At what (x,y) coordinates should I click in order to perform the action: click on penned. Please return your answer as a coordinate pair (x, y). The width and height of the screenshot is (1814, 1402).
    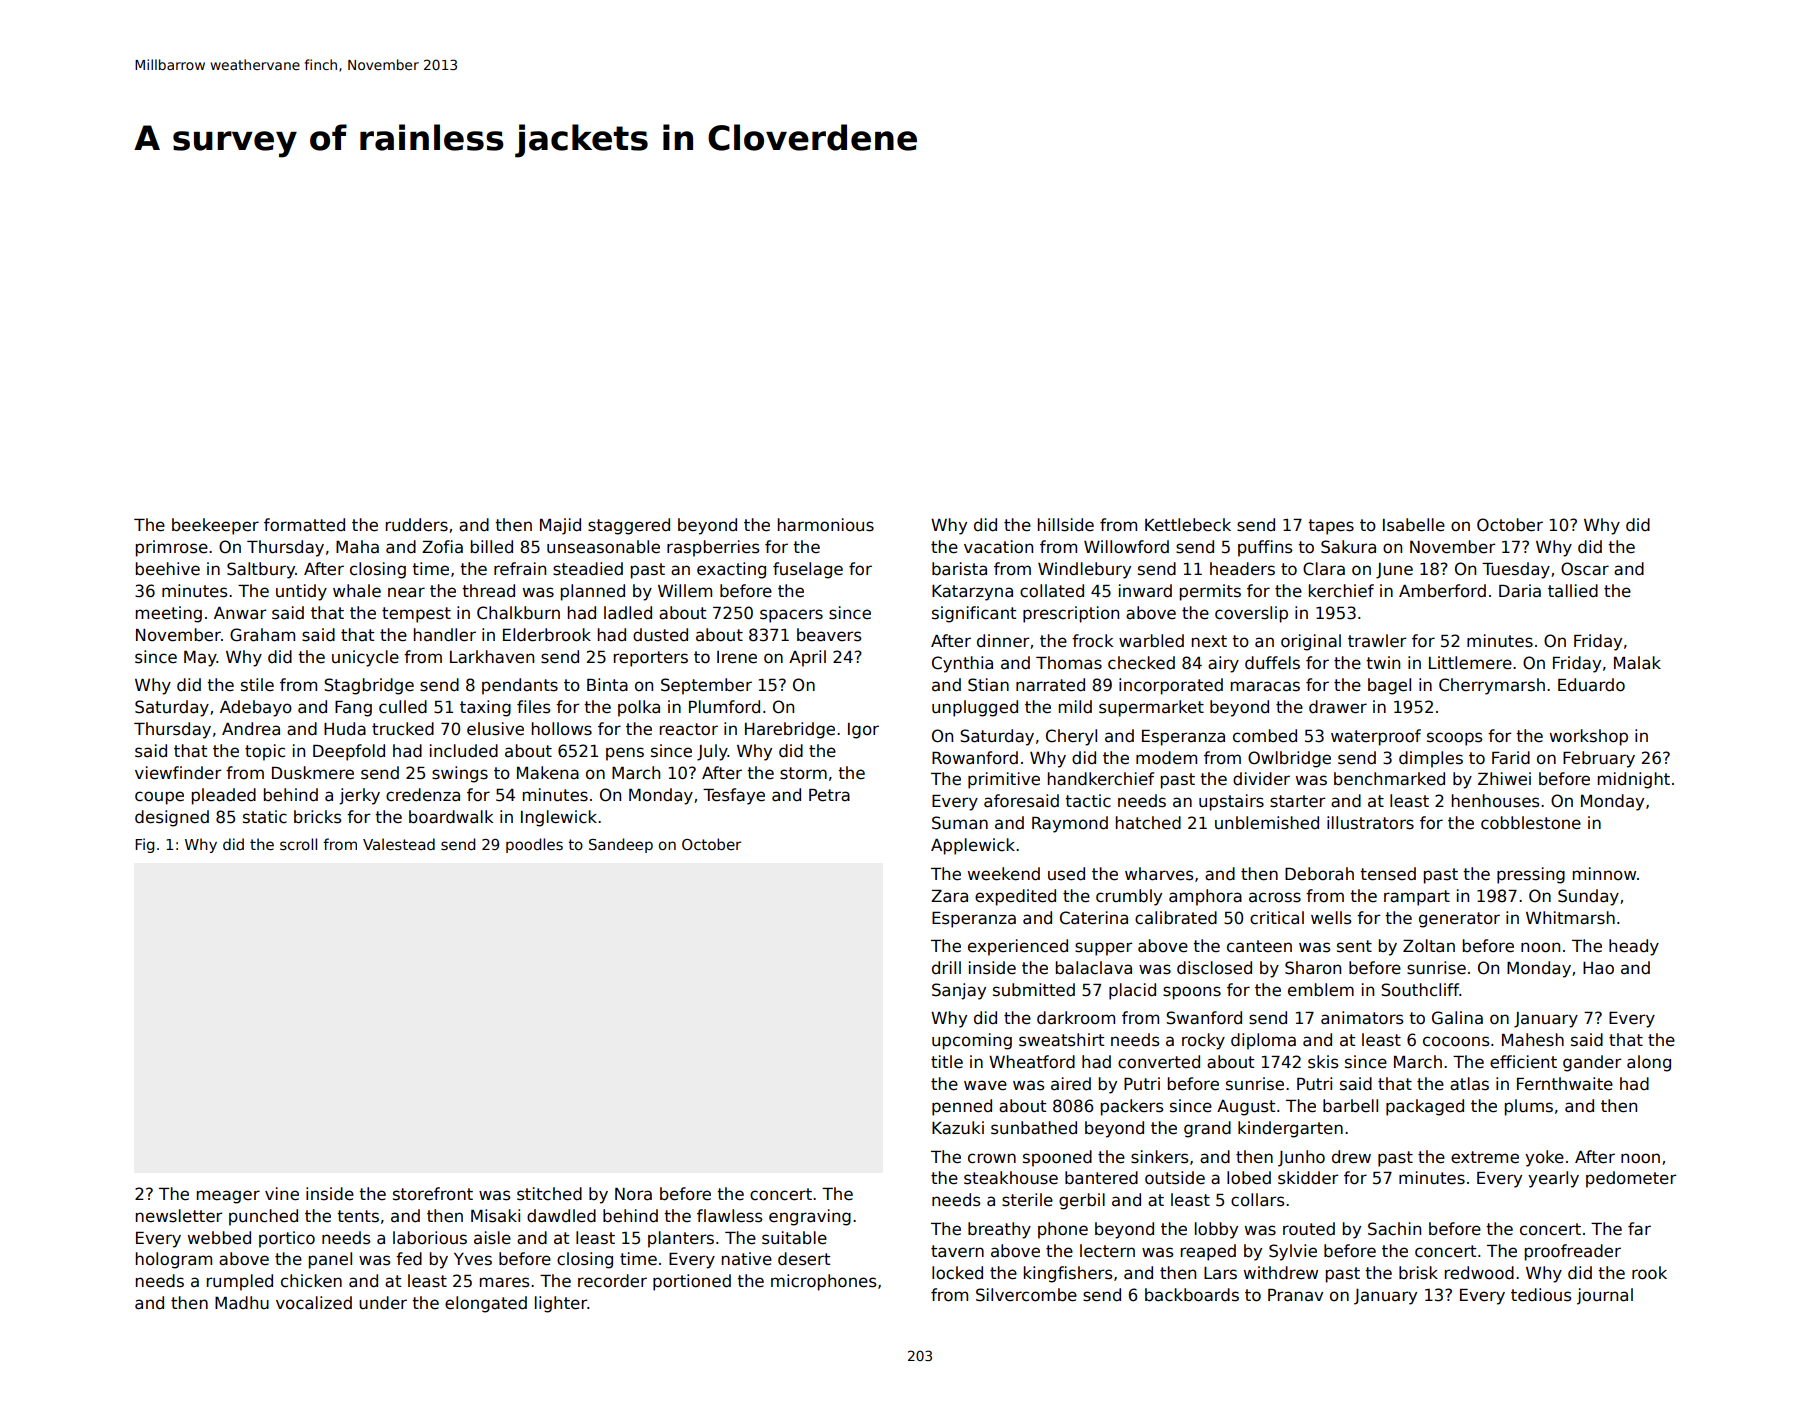
    Looking at the image, I should click on (962, 1107).
